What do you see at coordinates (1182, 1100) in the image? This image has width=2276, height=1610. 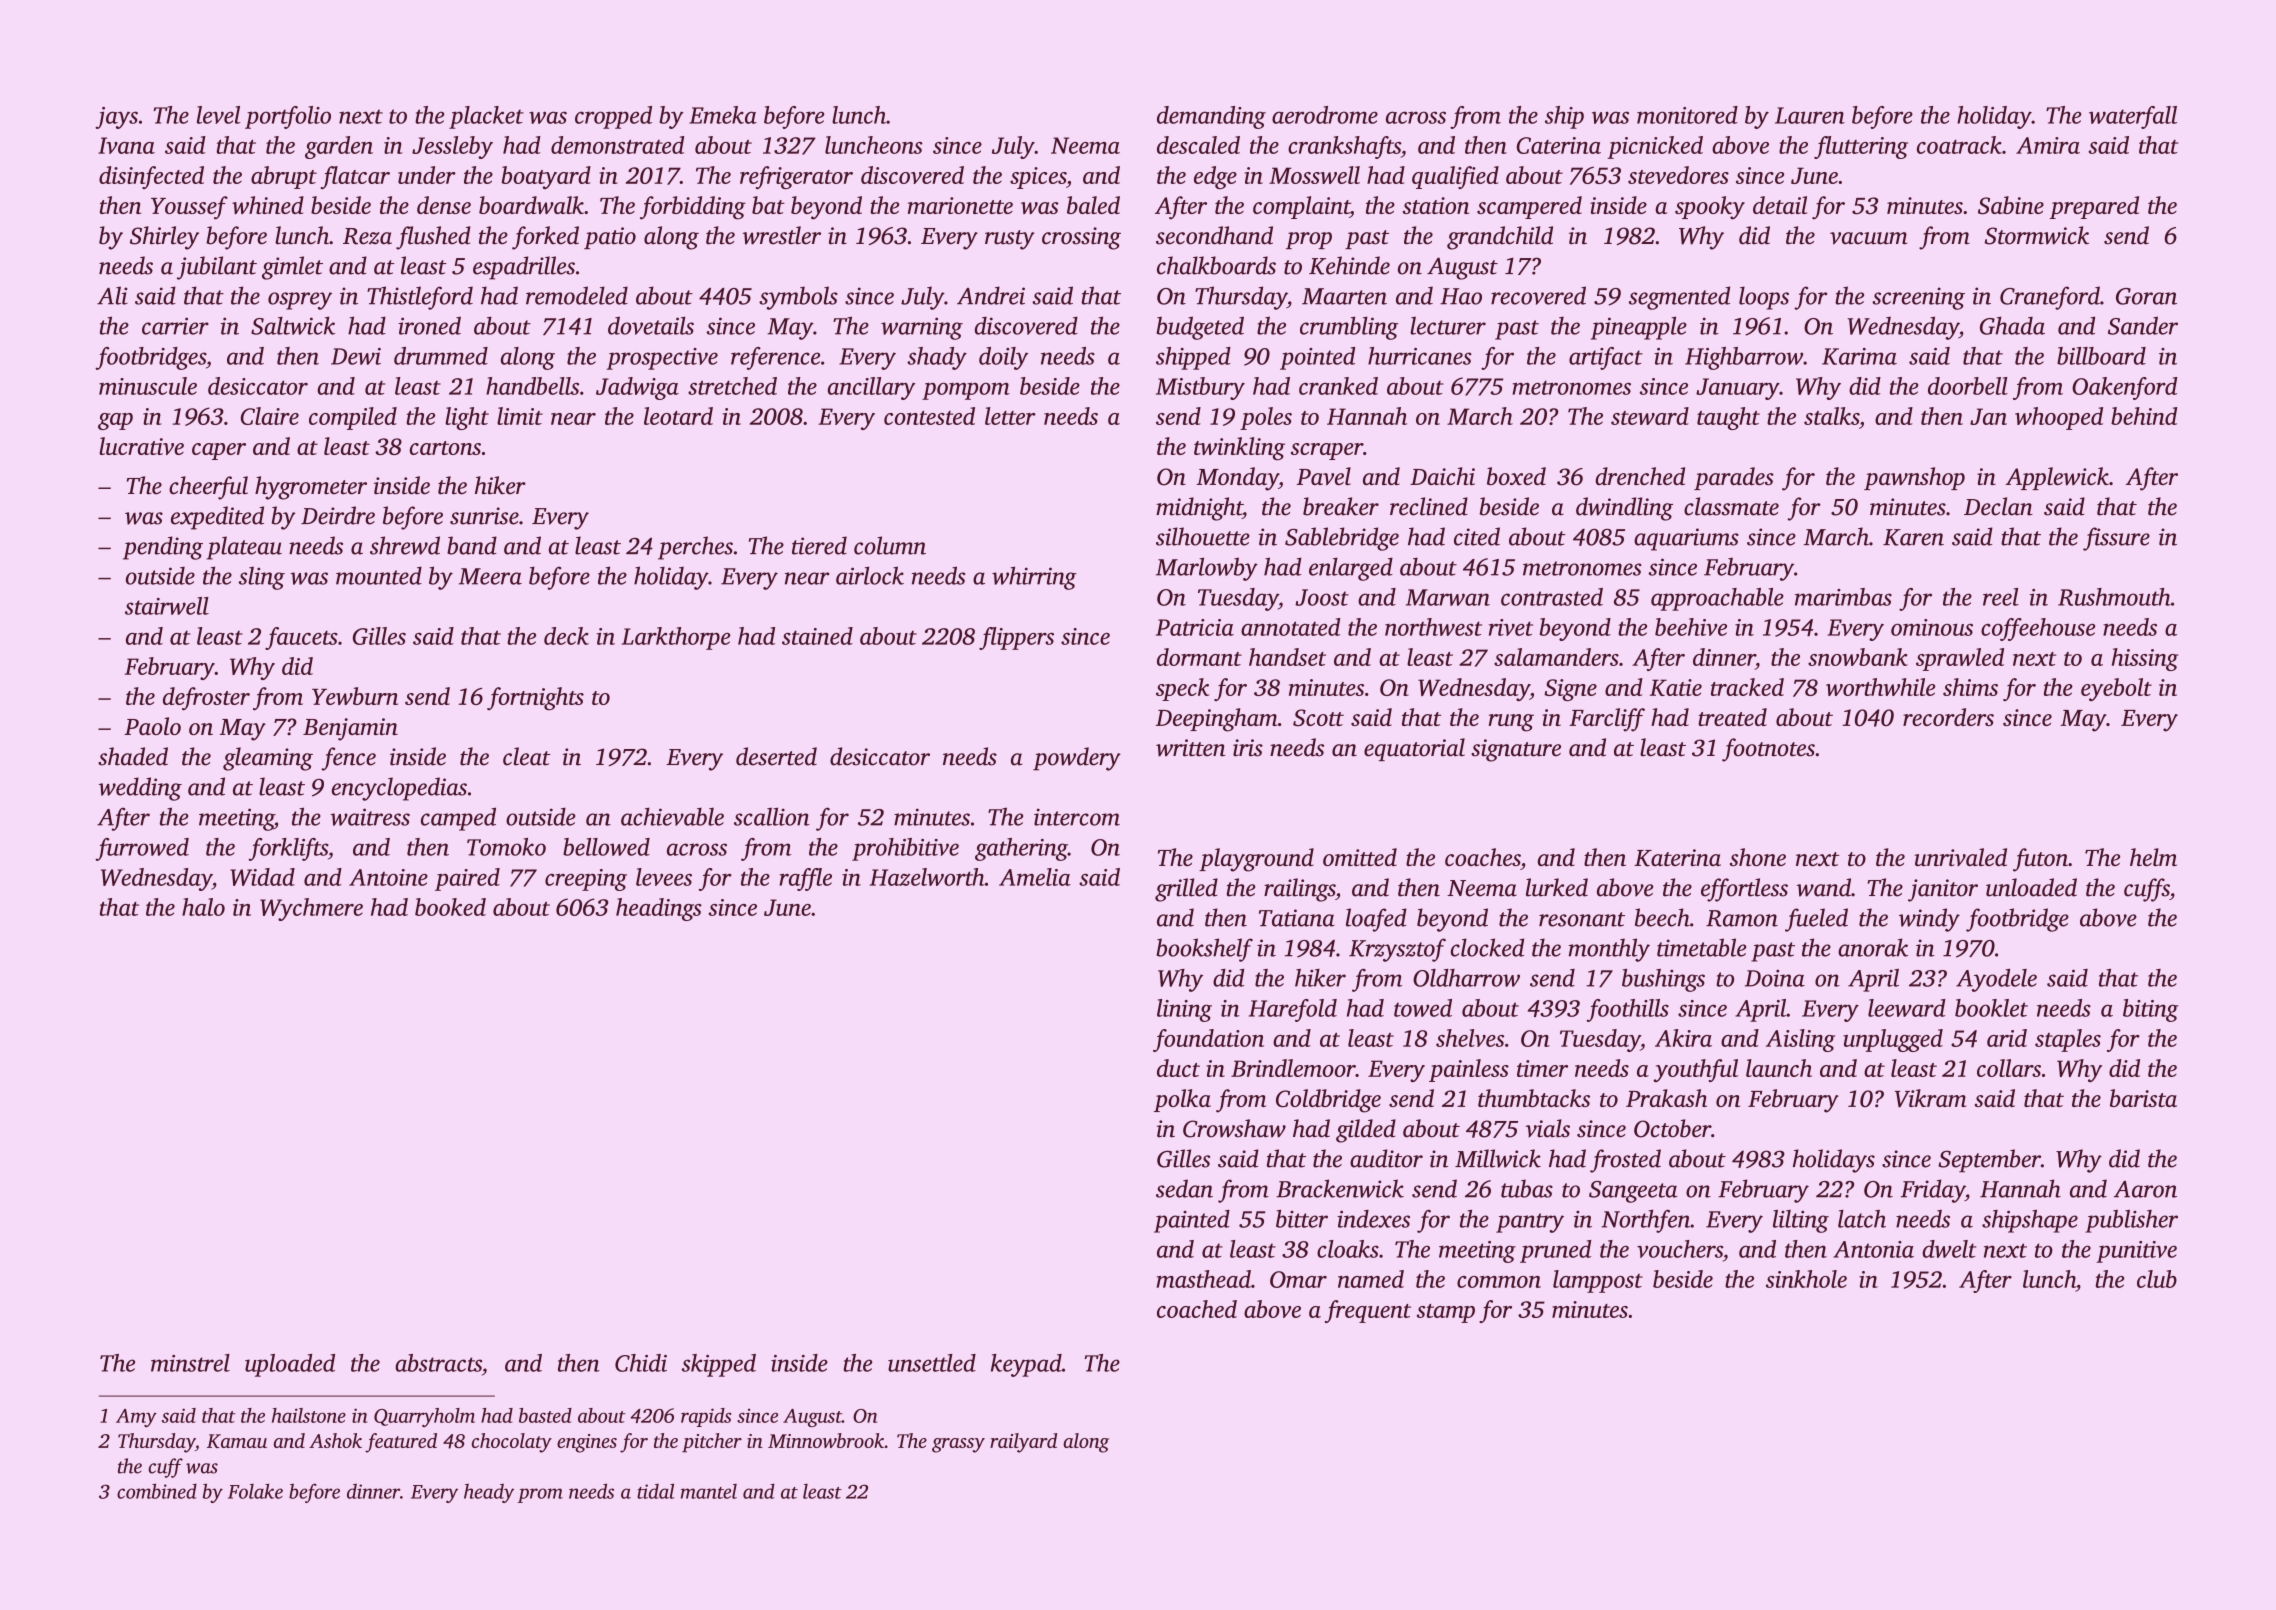 I see `polka` at bounding box center [1182, 1100].
